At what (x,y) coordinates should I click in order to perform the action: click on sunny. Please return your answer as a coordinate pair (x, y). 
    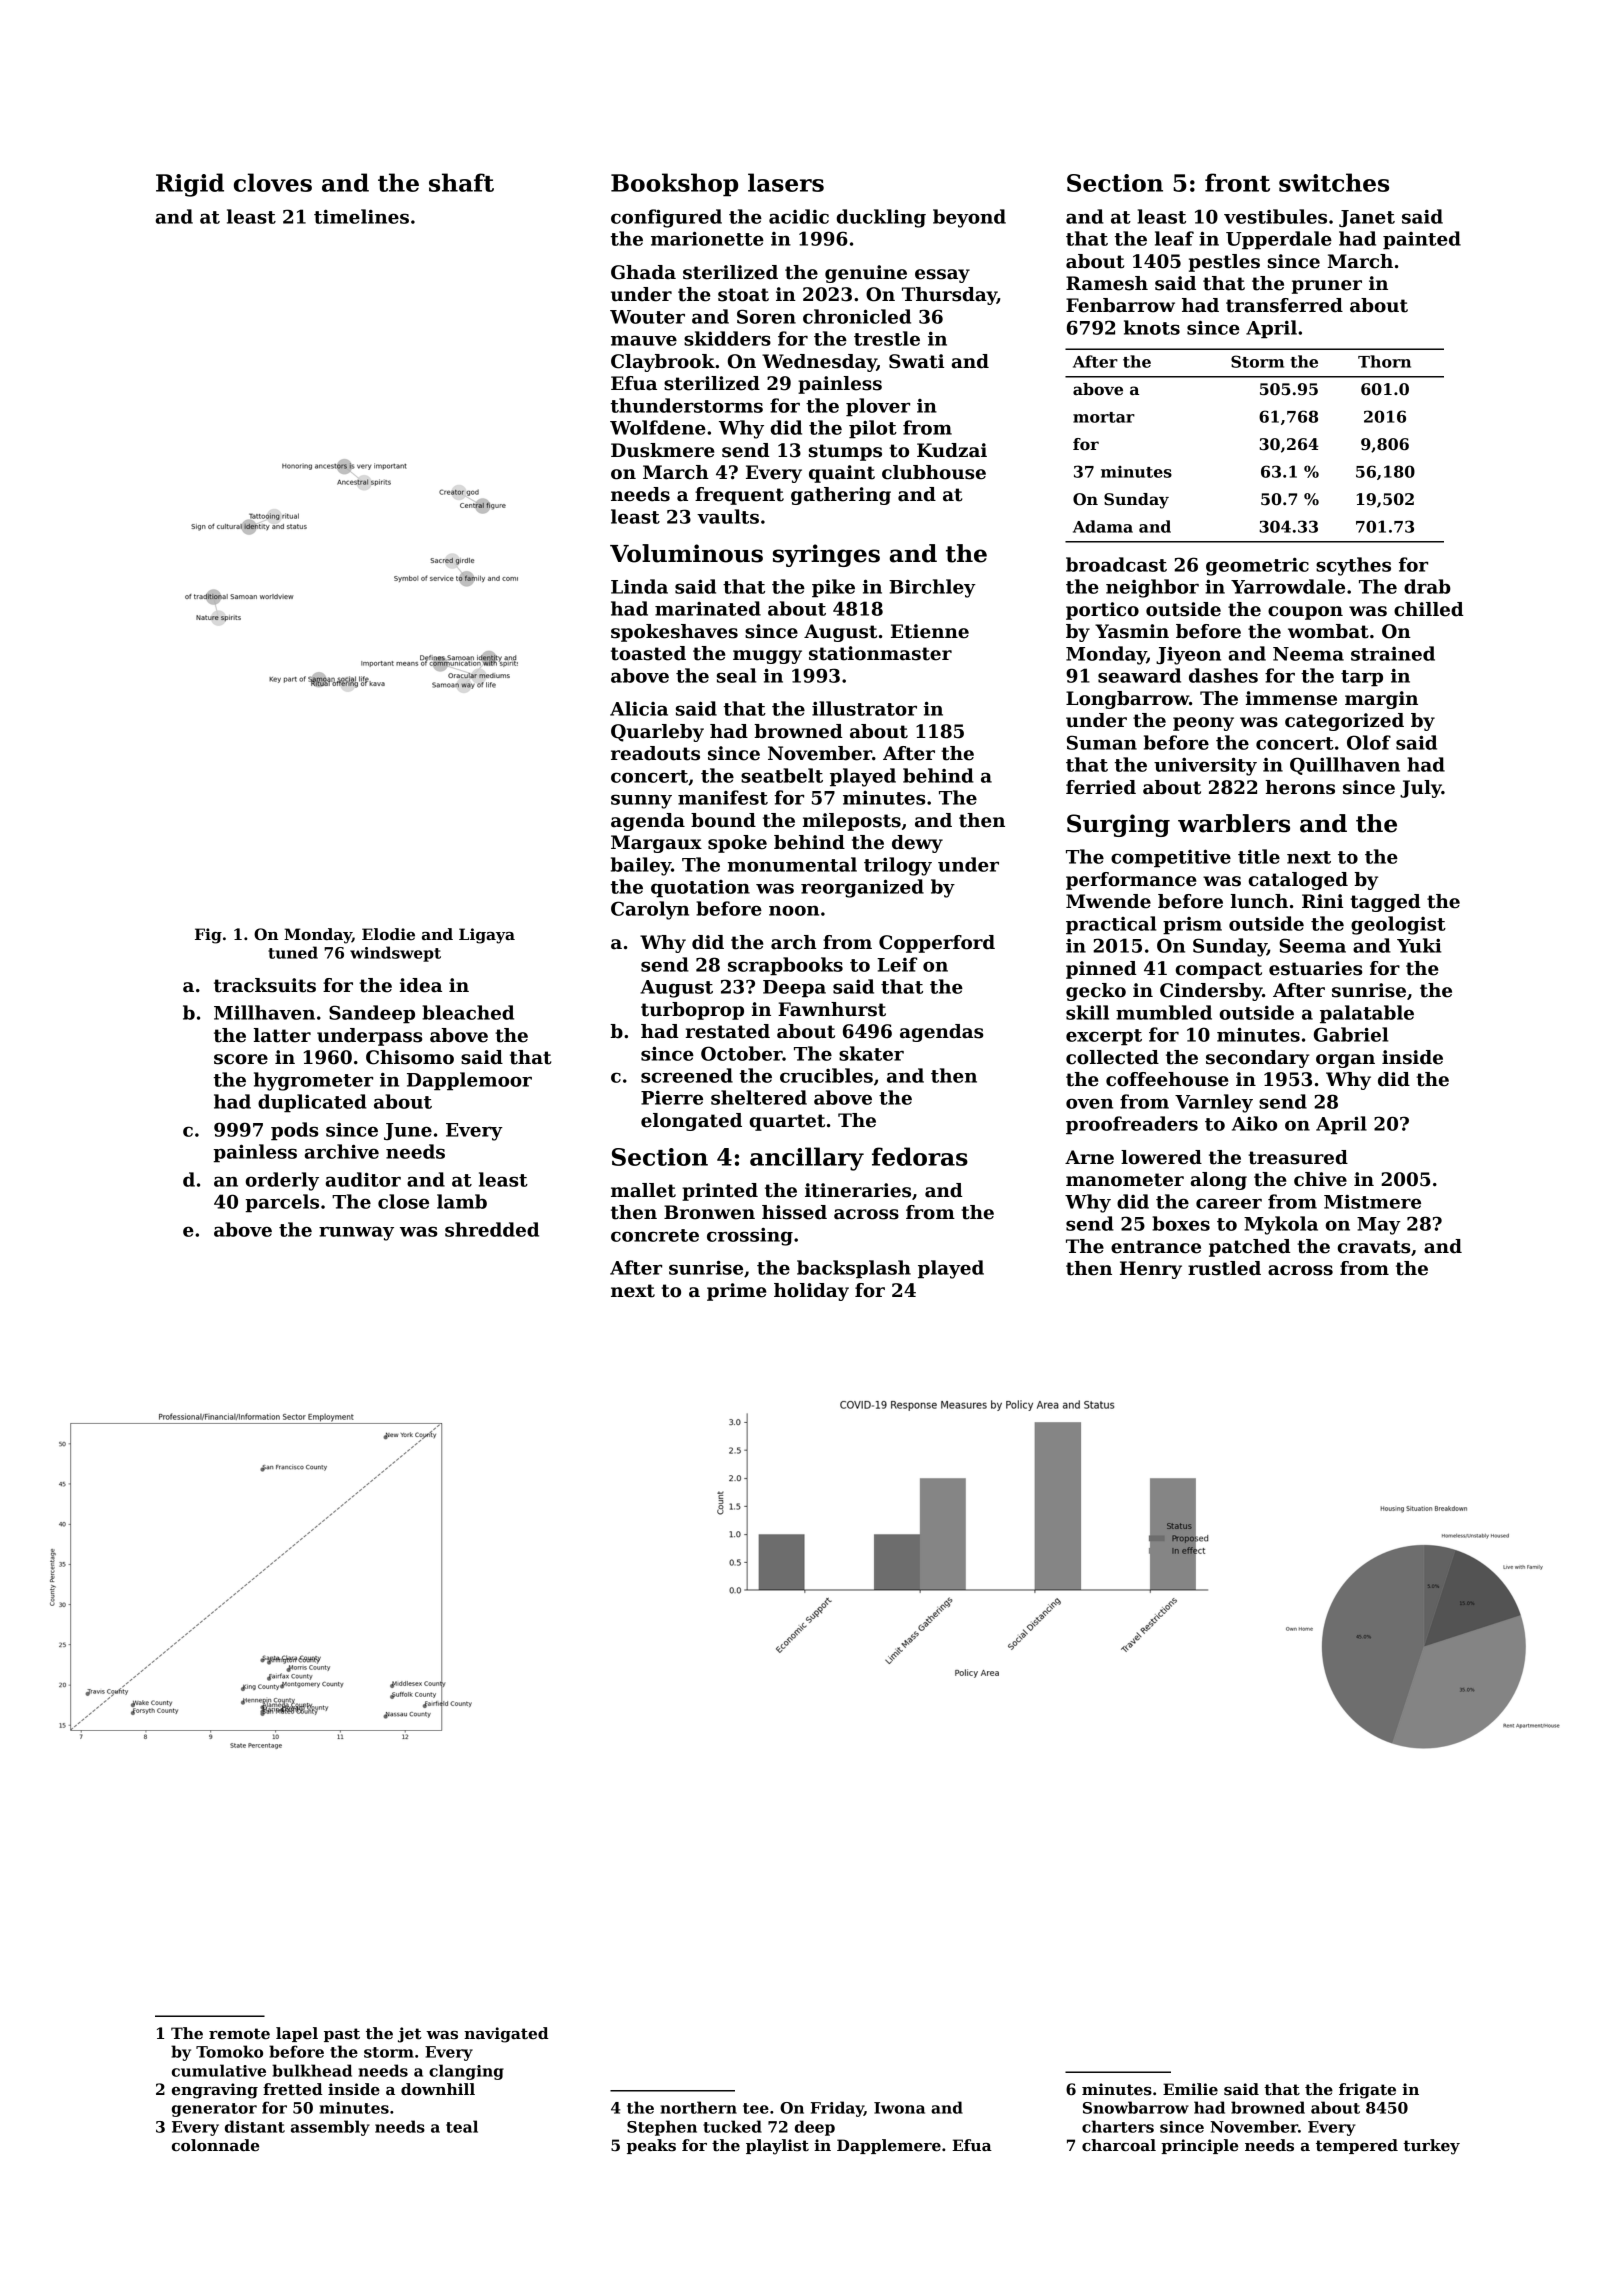
    Looking at the image, I should click on (641, 801).
